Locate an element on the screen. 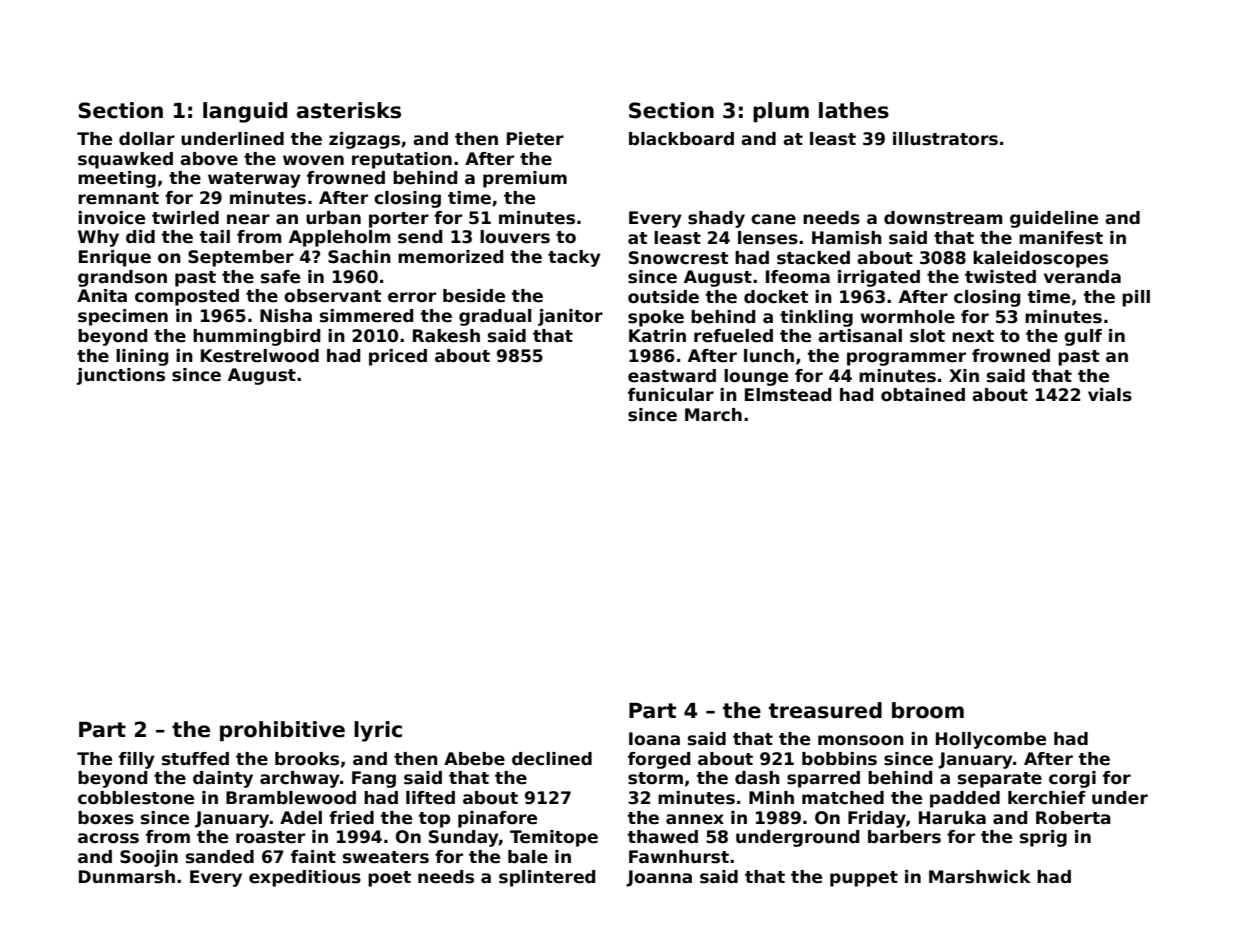 The height and width of the screenshot is (952, 1233). lyric is located at coordinates (378, 731).
